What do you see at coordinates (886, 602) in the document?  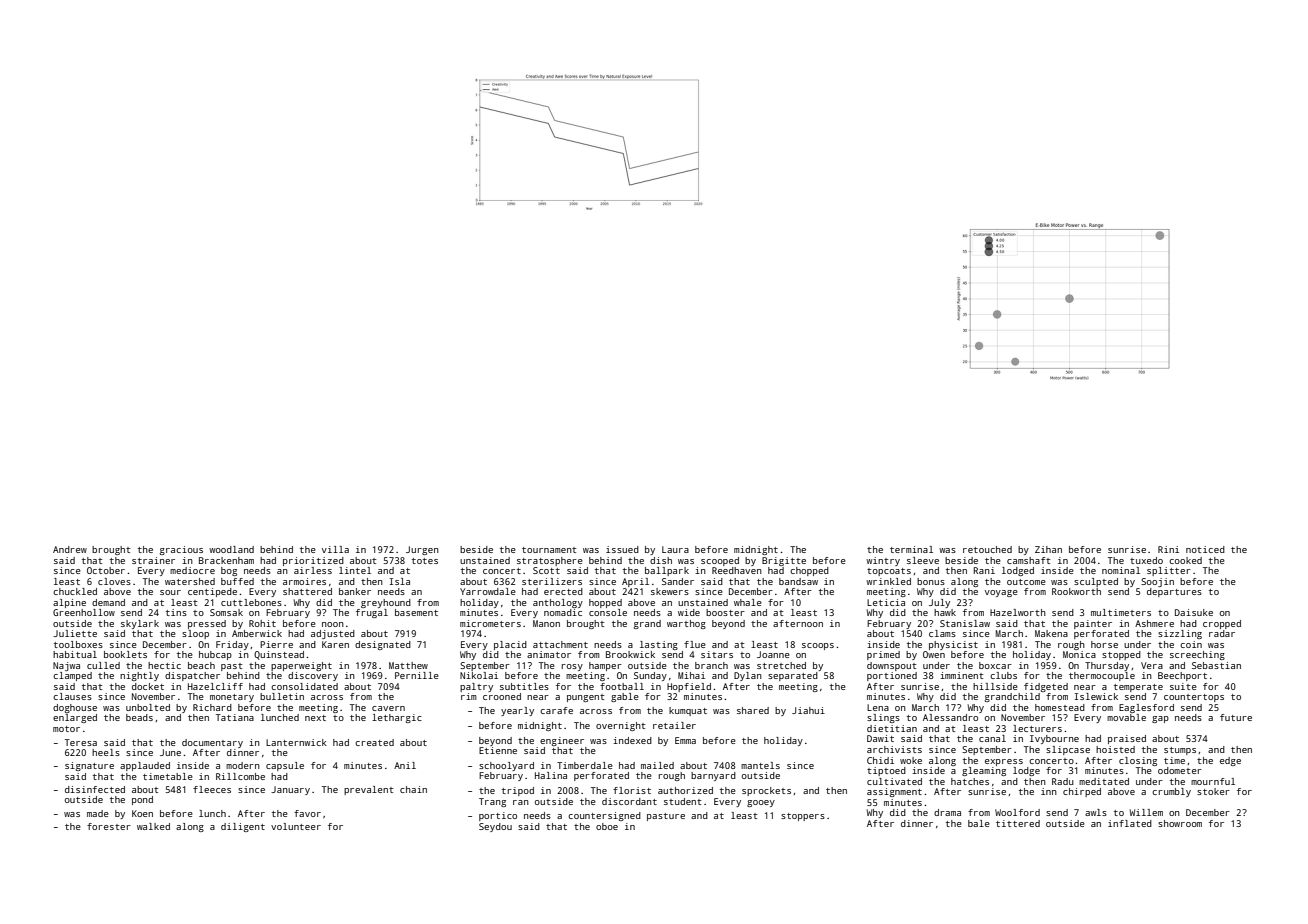 I see `Leticia` at bounding box center [886, 602].
